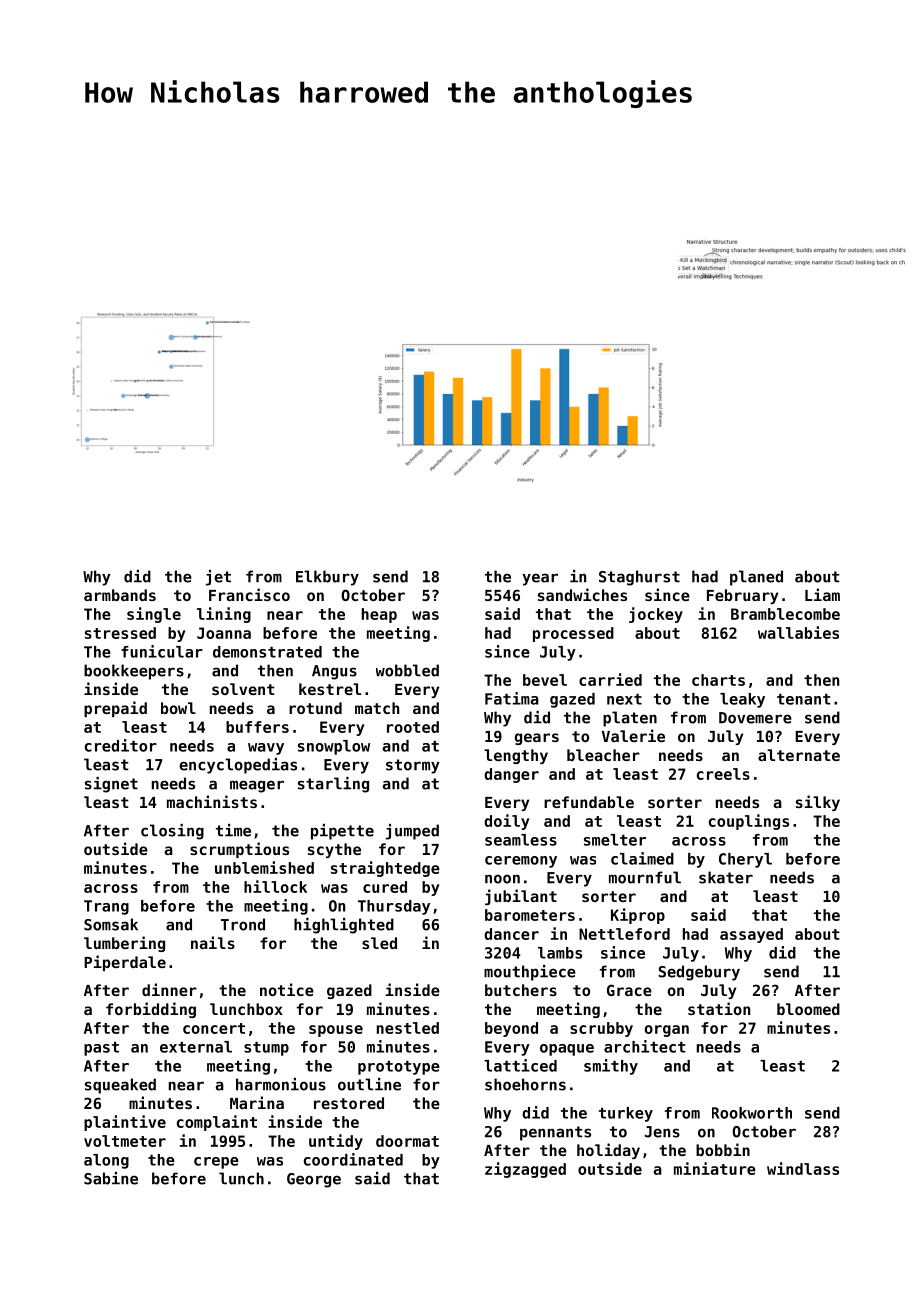 Image resolution: width=924 pixels, height=1314 pixels. What do you see at coordinates (525, 1084) in the screenshot?
I see `shoehorns` at bounding box center [525, 1084].
